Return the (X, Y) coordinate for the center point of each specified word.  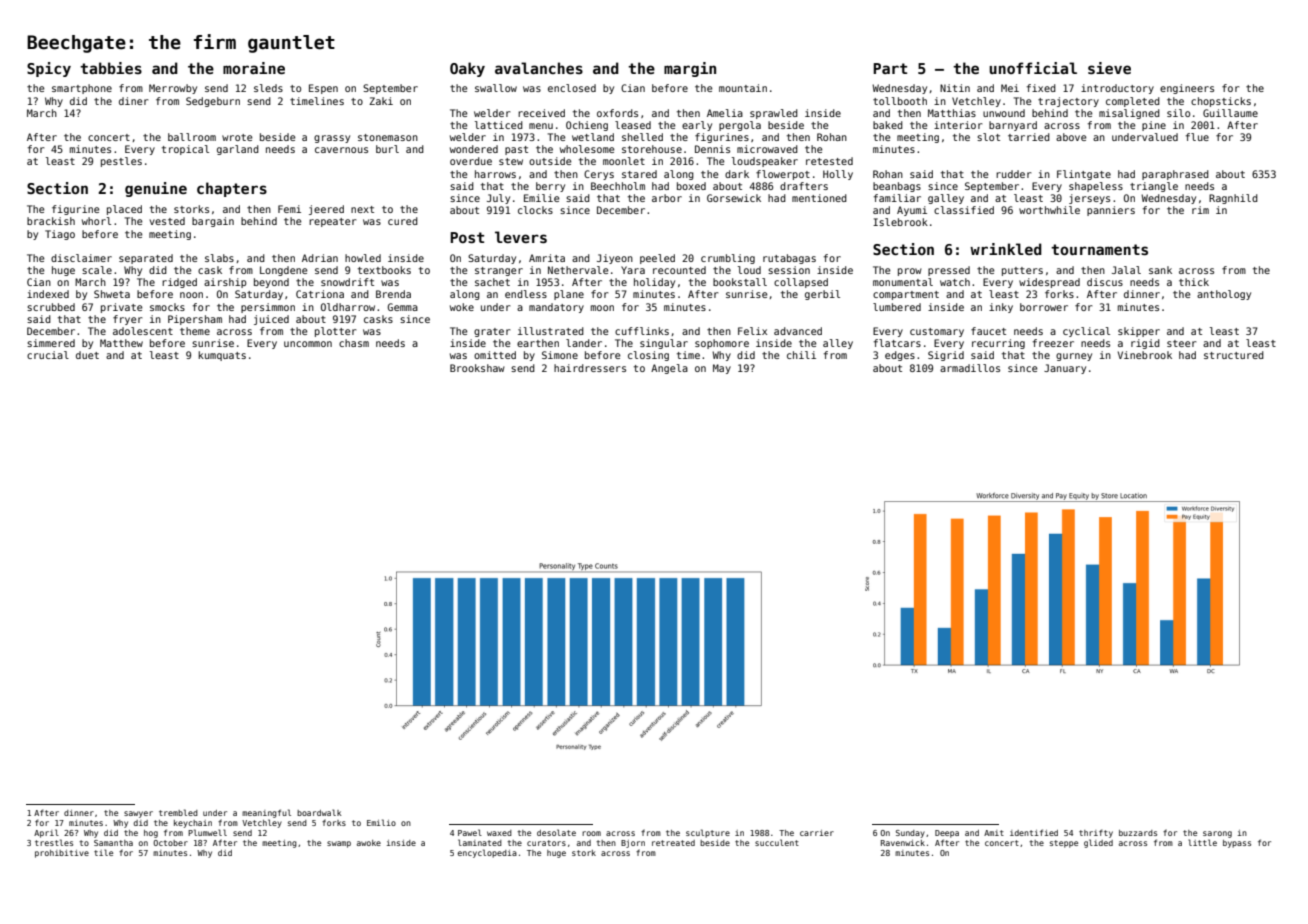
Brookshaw (477, 368)
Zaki (381, 101)
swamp (339, 844)
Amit (994, 833)
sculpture (708, 833)
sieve (1109, 68)
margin (690, 69)
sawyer (138, 814)
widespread (1049, 283)
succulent (777, 842)
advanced (798, 331)
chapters (232, 189)
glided (1098, 843)
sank (1160, 270)
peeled (657, 259)
